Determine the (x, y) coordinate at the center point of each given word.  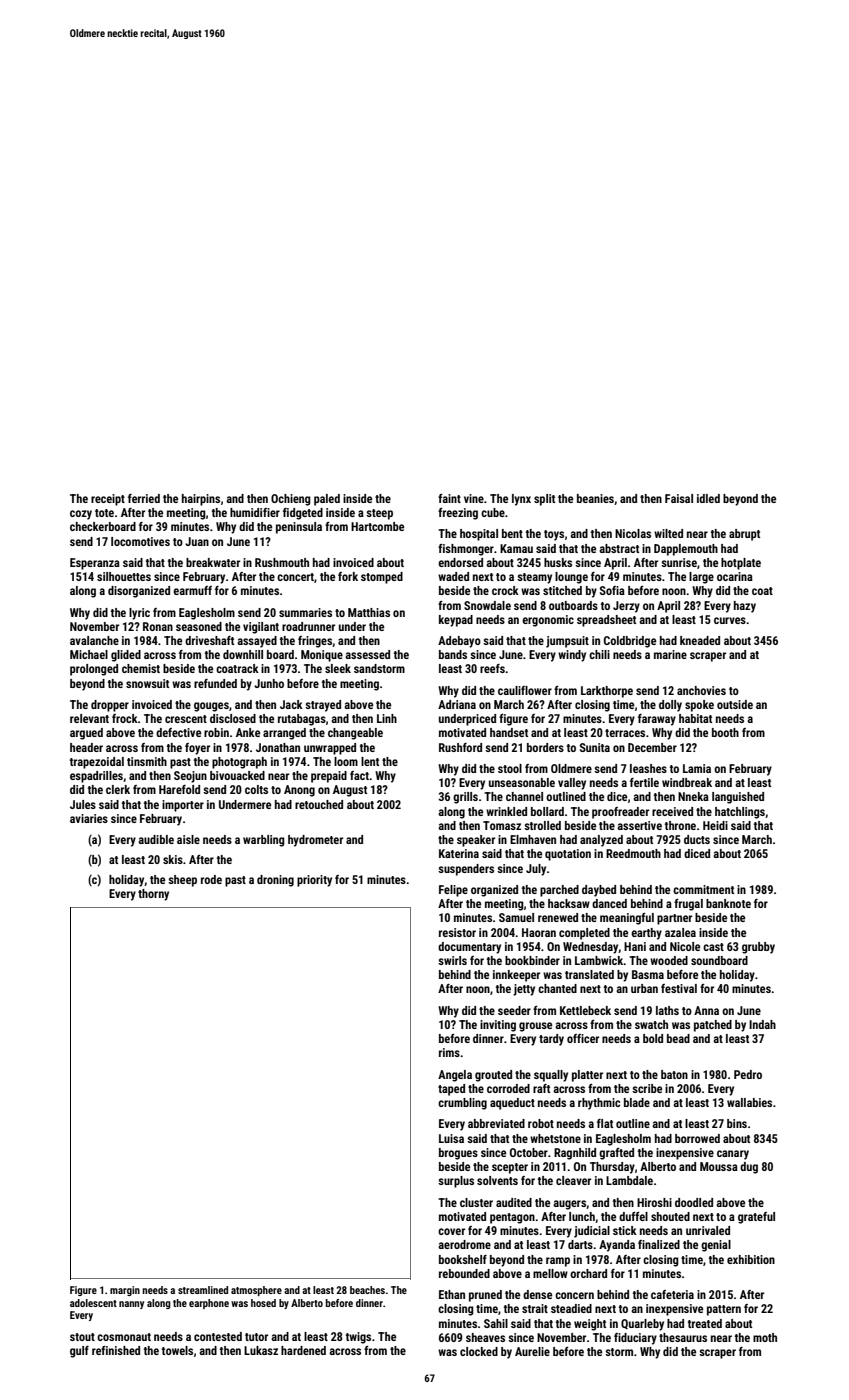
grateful (756, 1218)
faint (449, 498)
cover (451, 1231)
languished (738, 798)
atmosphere (256, 1291)
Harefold (179, 789)
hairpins (201, 500)
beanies (595, 498)
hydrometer (315, 841)
